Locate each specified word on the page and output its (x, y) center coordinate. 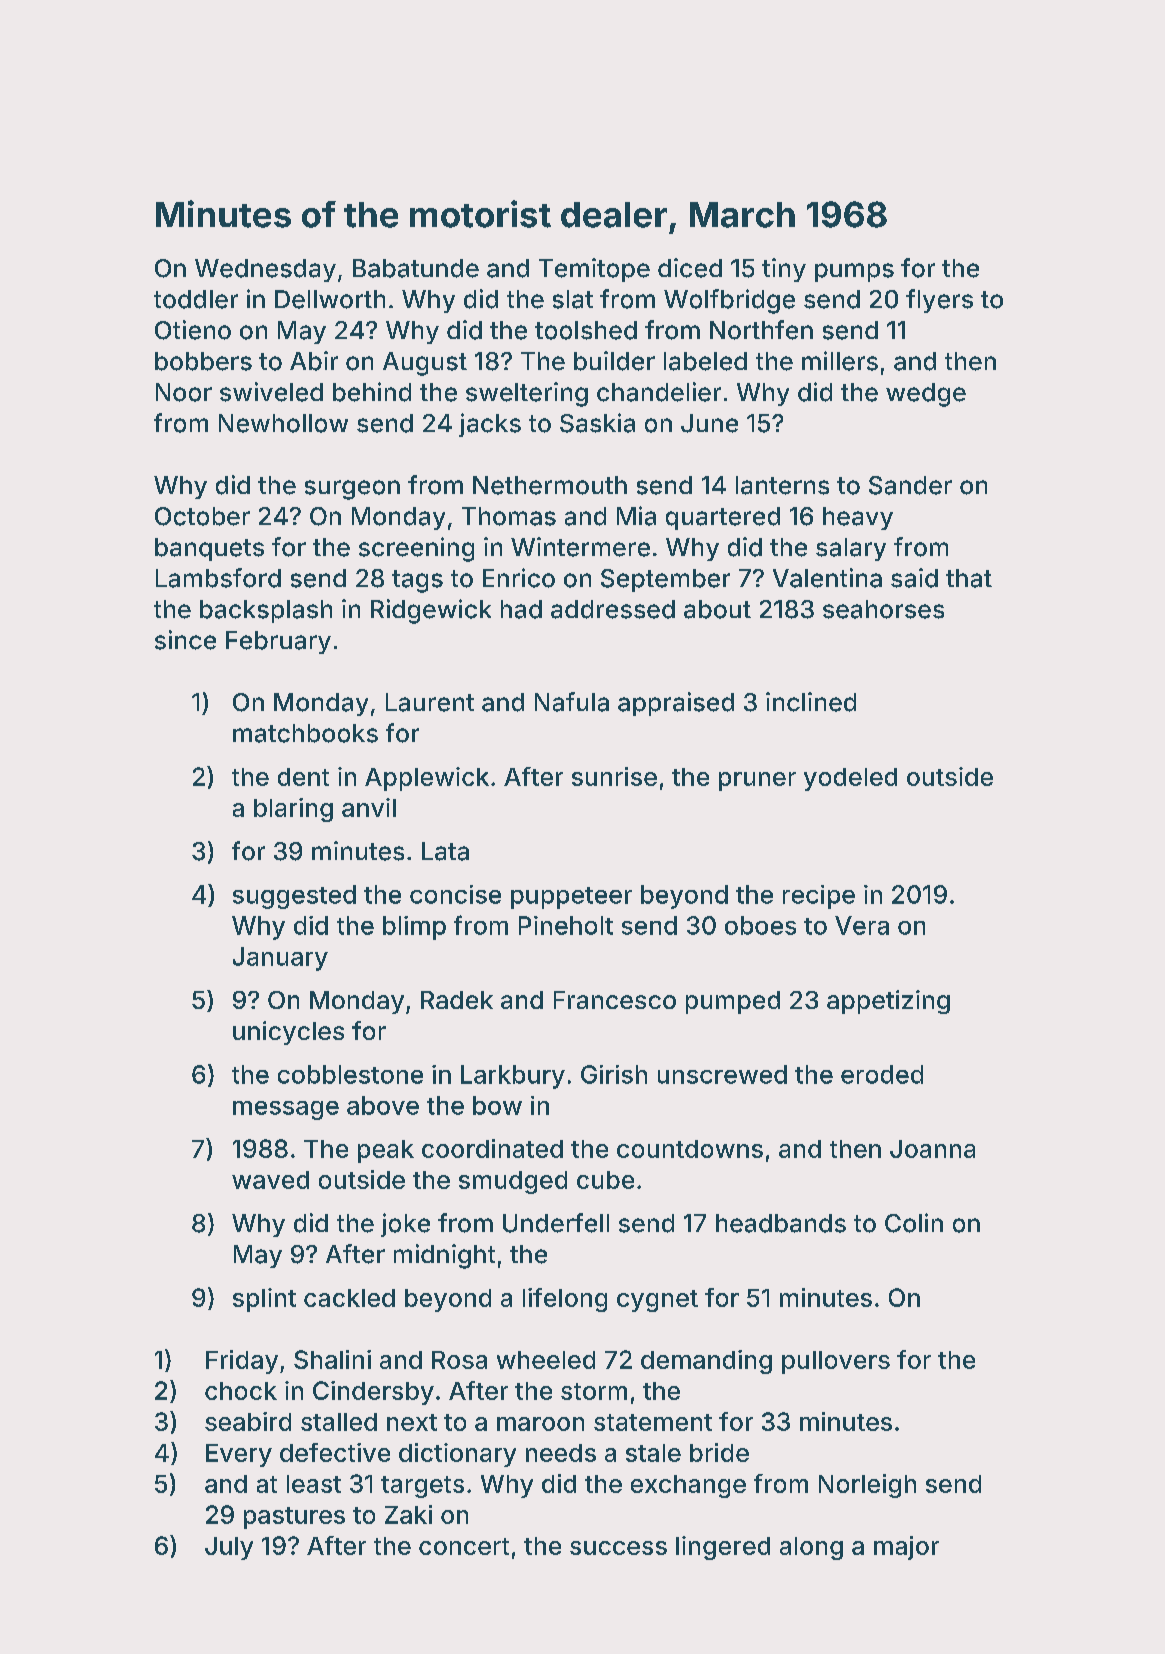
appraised (676, 704)
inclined (811, 702)
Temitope (594, 270)
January (280, 959)
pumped (733, 1002)
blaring (293, 810)
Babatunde (416, 268)
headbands (781, 1223)
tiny (784, 270)
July (229, 1548)
